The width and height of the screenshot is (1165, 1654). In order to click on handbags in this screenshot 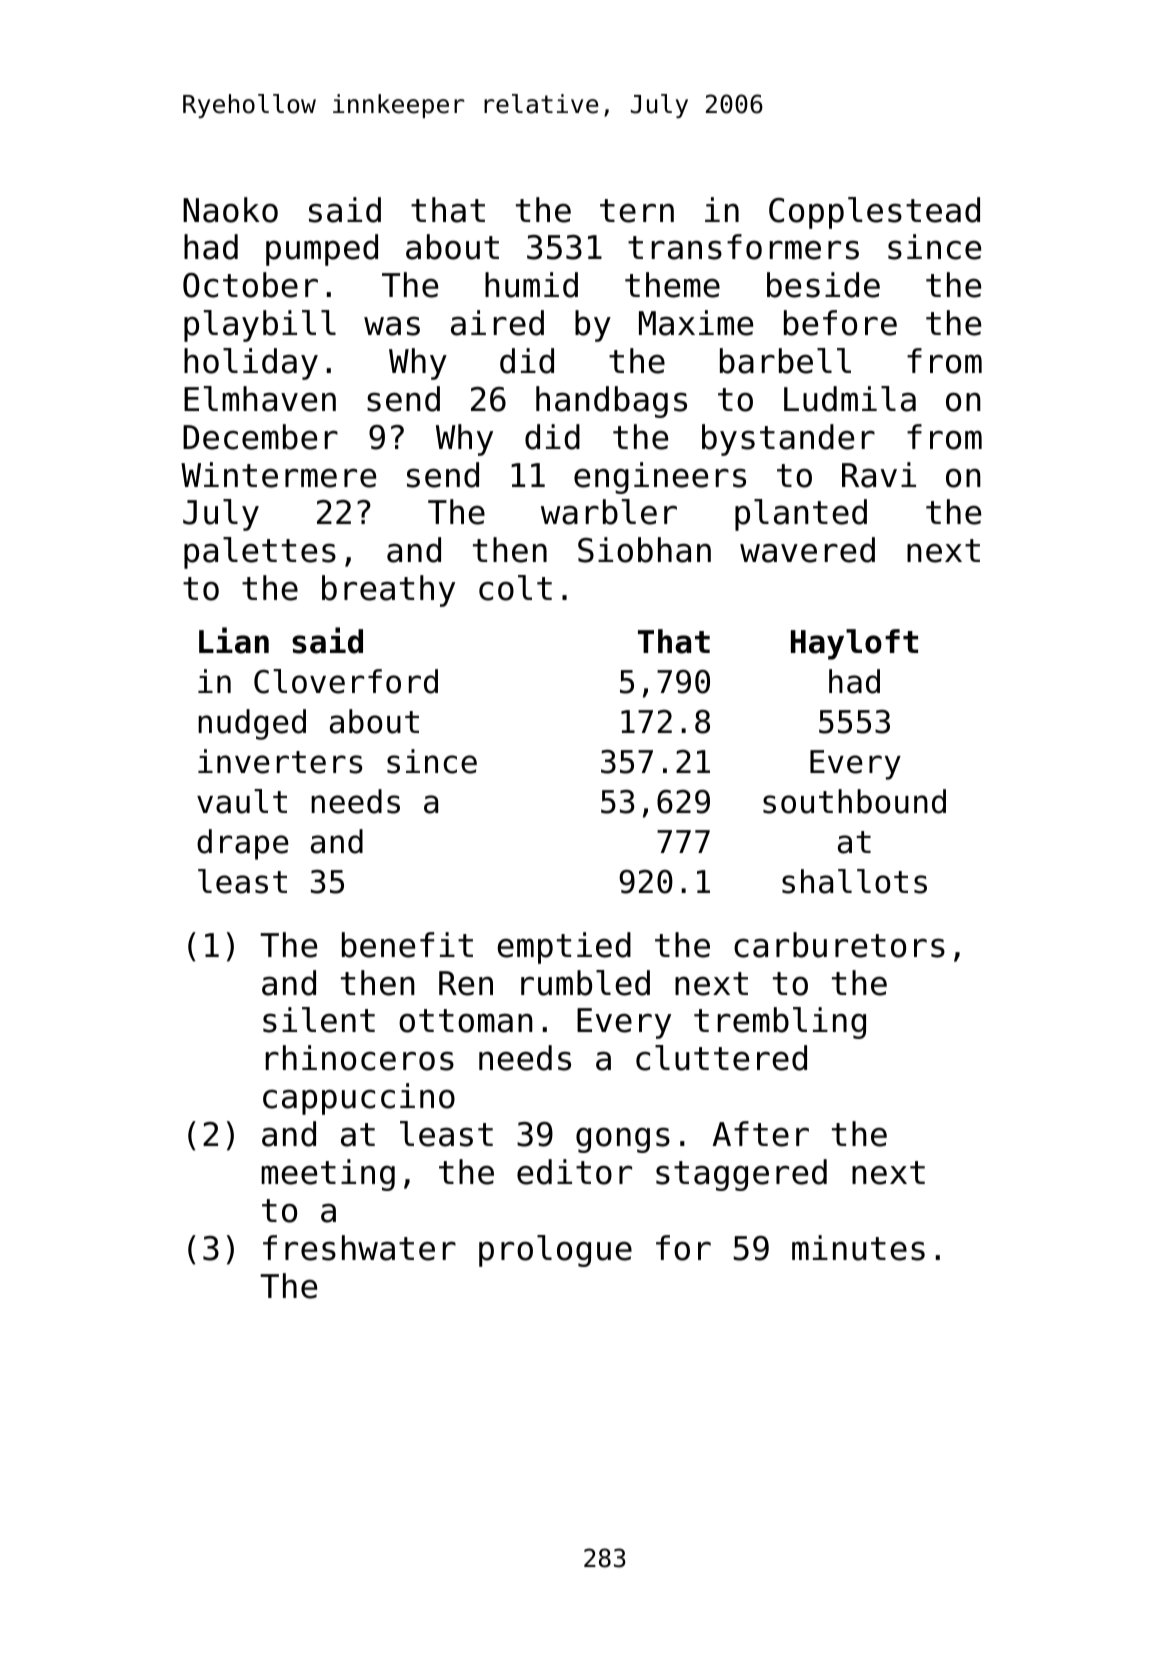, I will do `click(611, 402)`.
